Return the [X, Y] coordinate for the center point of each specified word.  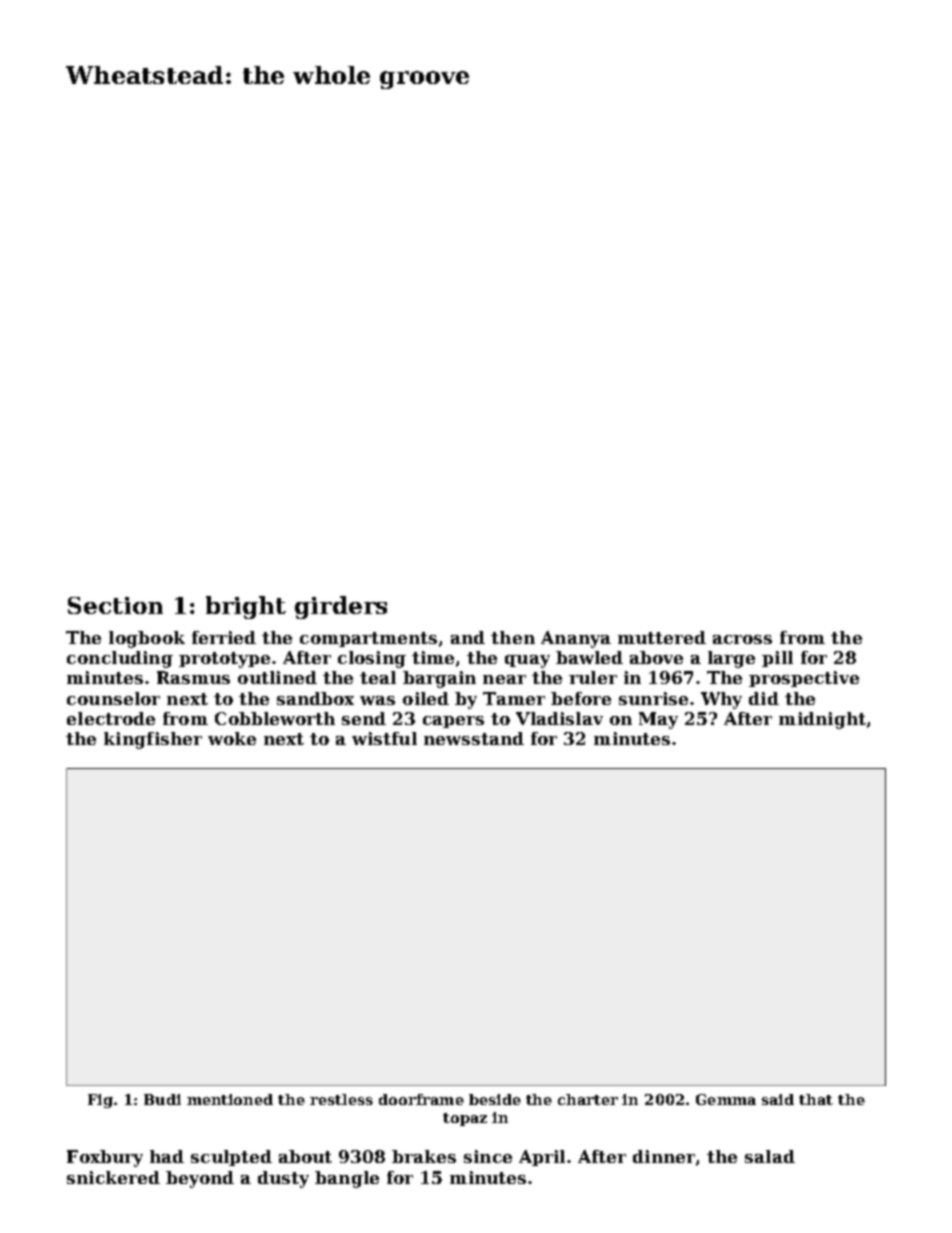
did [764, 698]
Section [115, 605]
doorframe [421, 1099]
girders [341, 607]
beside [495, 1099]
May [658, 720]
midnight [822, 720]
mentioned [230, 1099]
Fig [100, 1101]
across [742, 639]
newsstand [474, 738]
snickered [113, 1177]
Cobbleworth [275, 718]
